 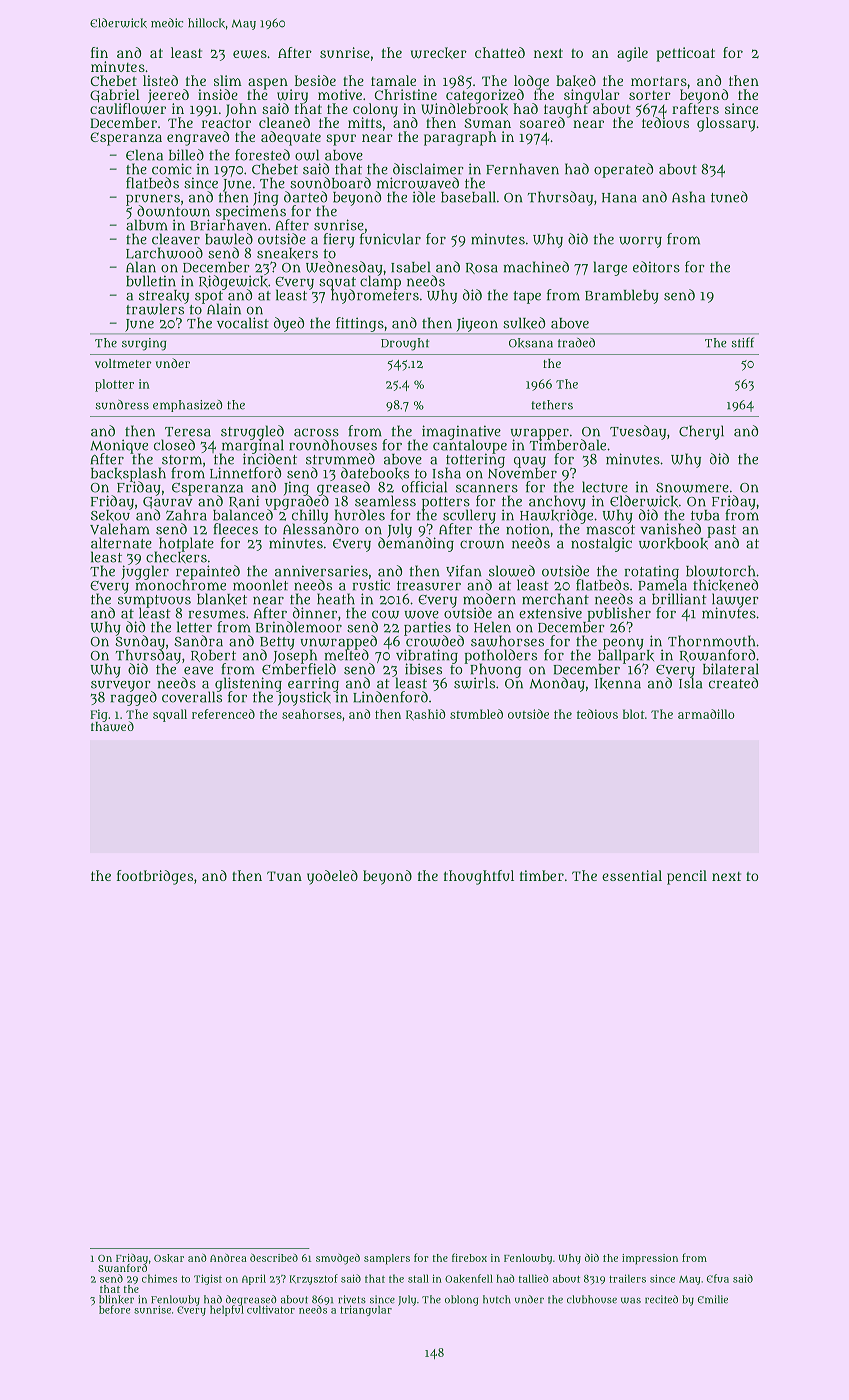 I want to click on pencil, so click(x=687, y=877).
